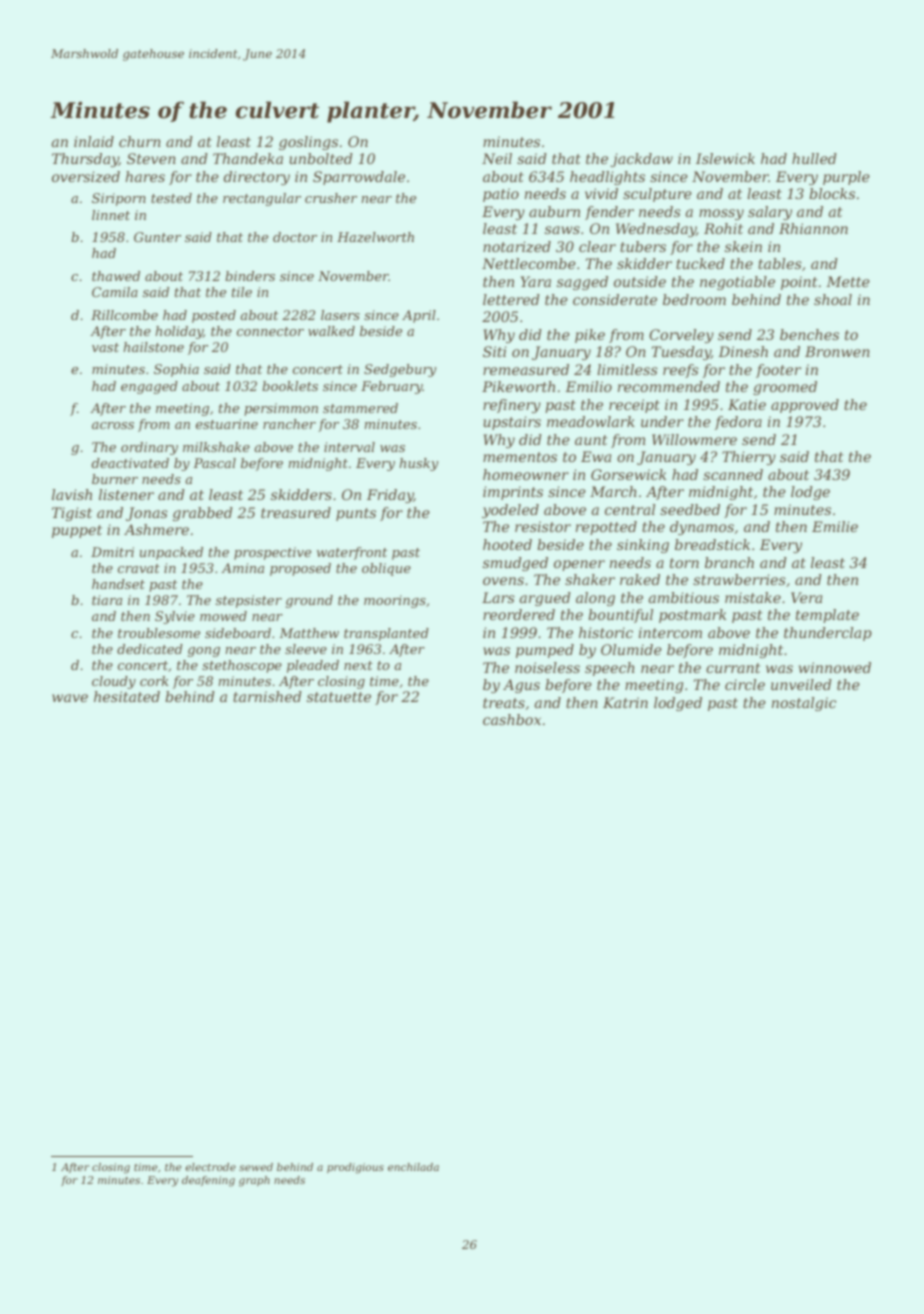 This screenshot has width=924, height=1314. I want to click on wave, so click(70, 698).
